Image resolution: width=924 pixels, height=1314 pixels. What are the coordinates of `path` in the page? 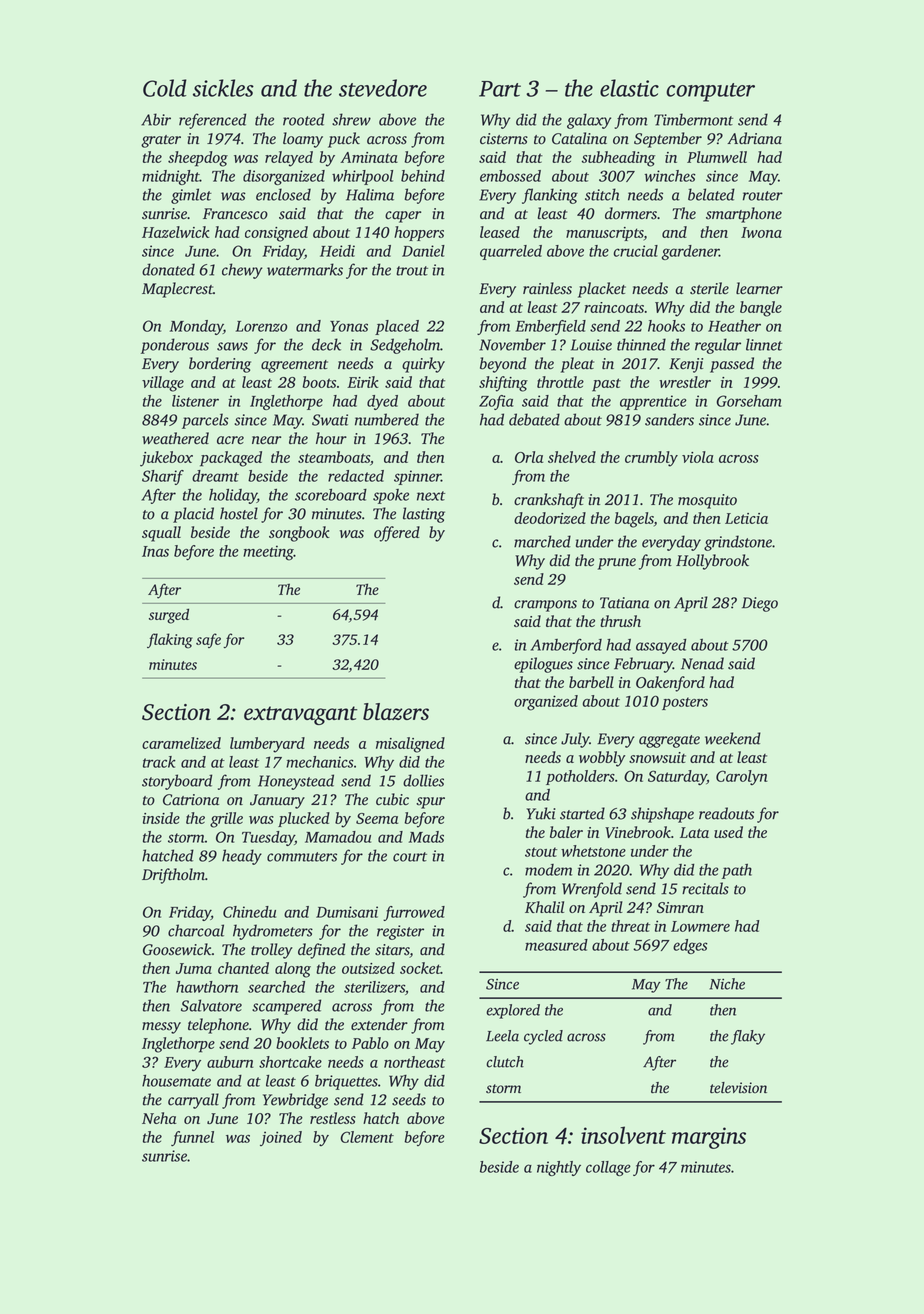 It's located at (737, 871).
